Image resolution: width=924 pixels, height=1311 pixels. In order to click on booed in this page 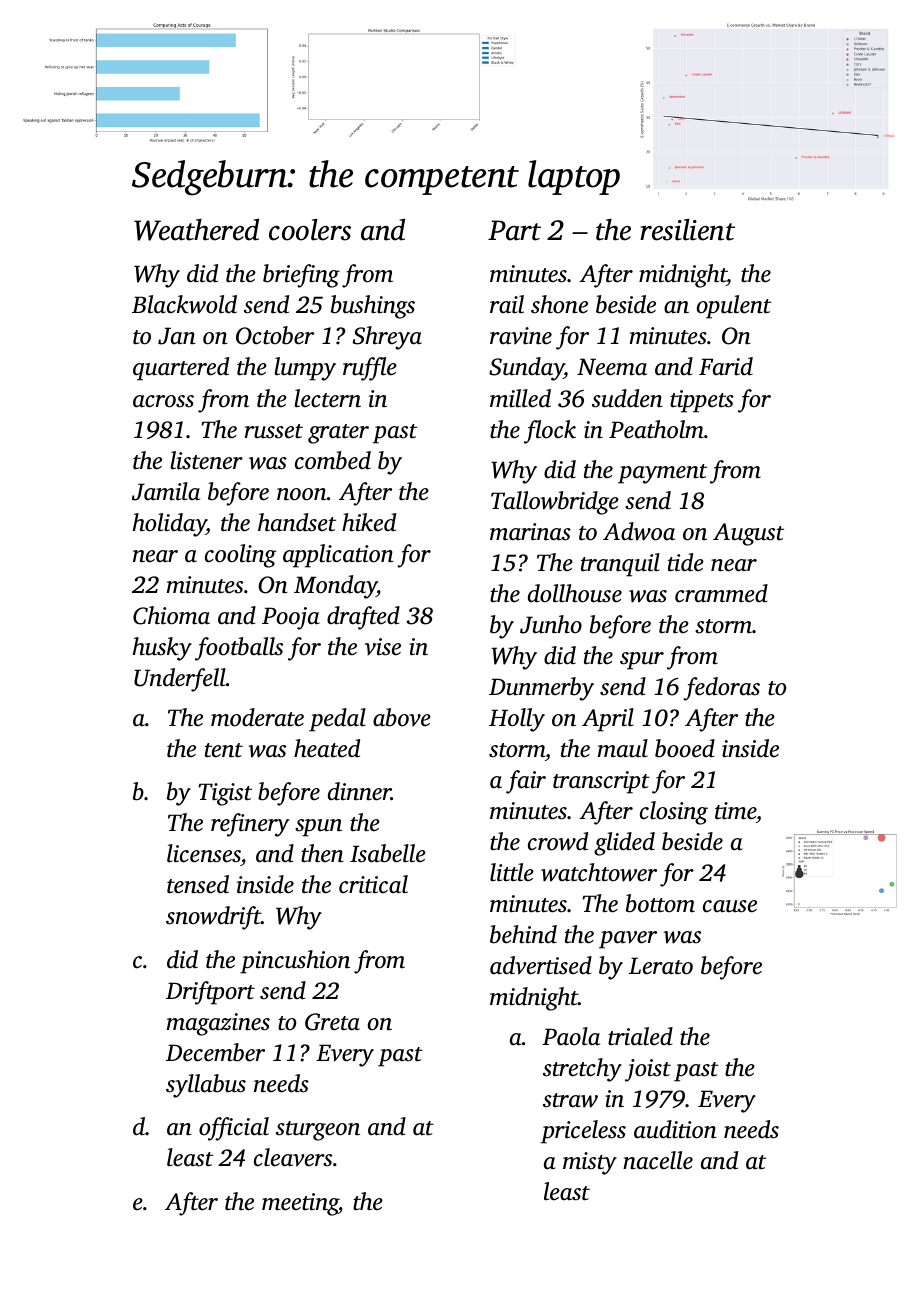, I will do `click(685, 748)`.
